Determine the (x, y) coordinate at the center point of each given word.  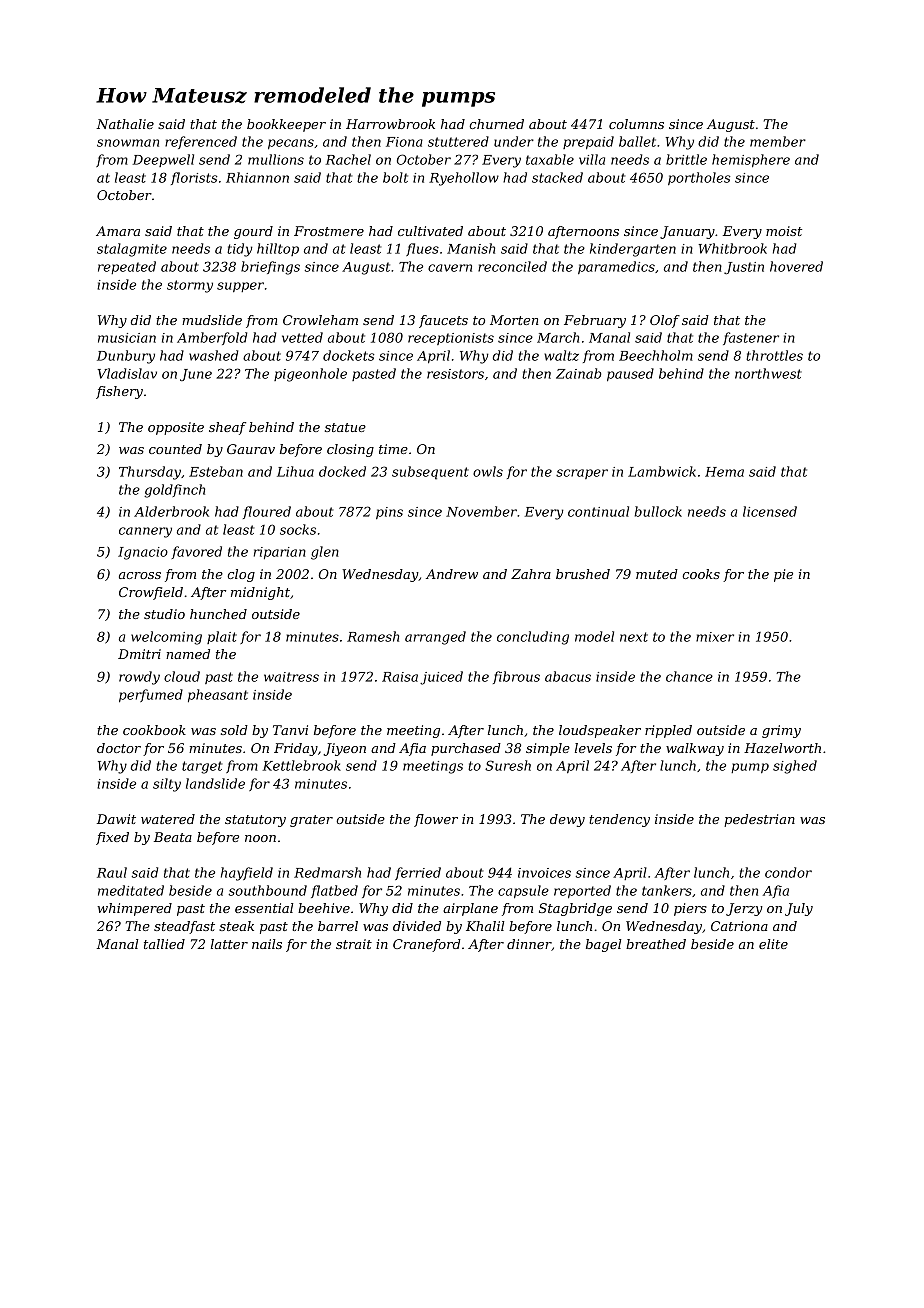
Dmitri (139, 654)
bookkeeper (286, 125)
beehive (324, 908)
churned (496, 124)
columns (636, 124)
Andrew (452, 574)
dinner (529, 945)
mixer (715, 637)
